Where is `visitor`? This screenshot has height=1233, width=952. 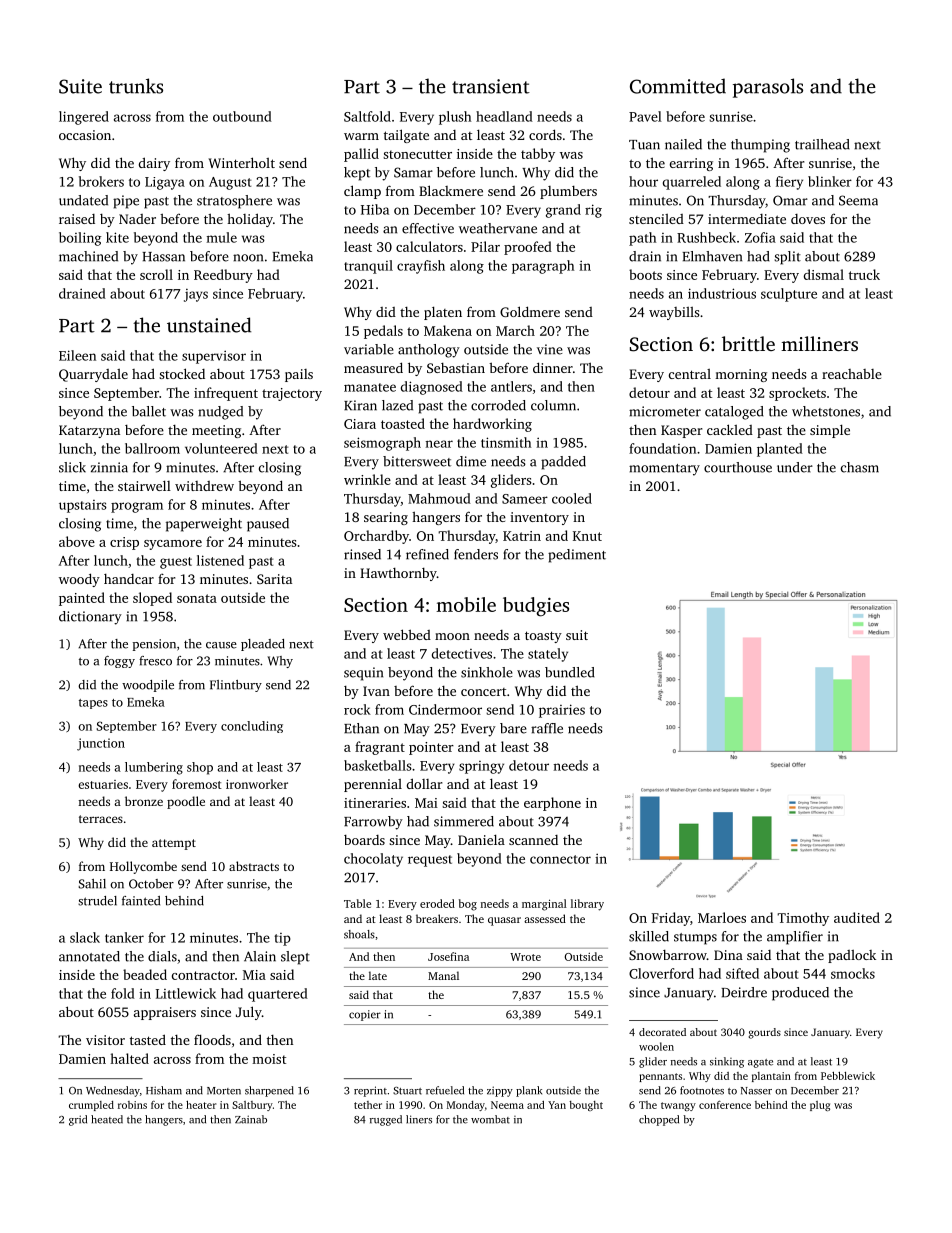 visitor is located at coordinates (105, 1040).
